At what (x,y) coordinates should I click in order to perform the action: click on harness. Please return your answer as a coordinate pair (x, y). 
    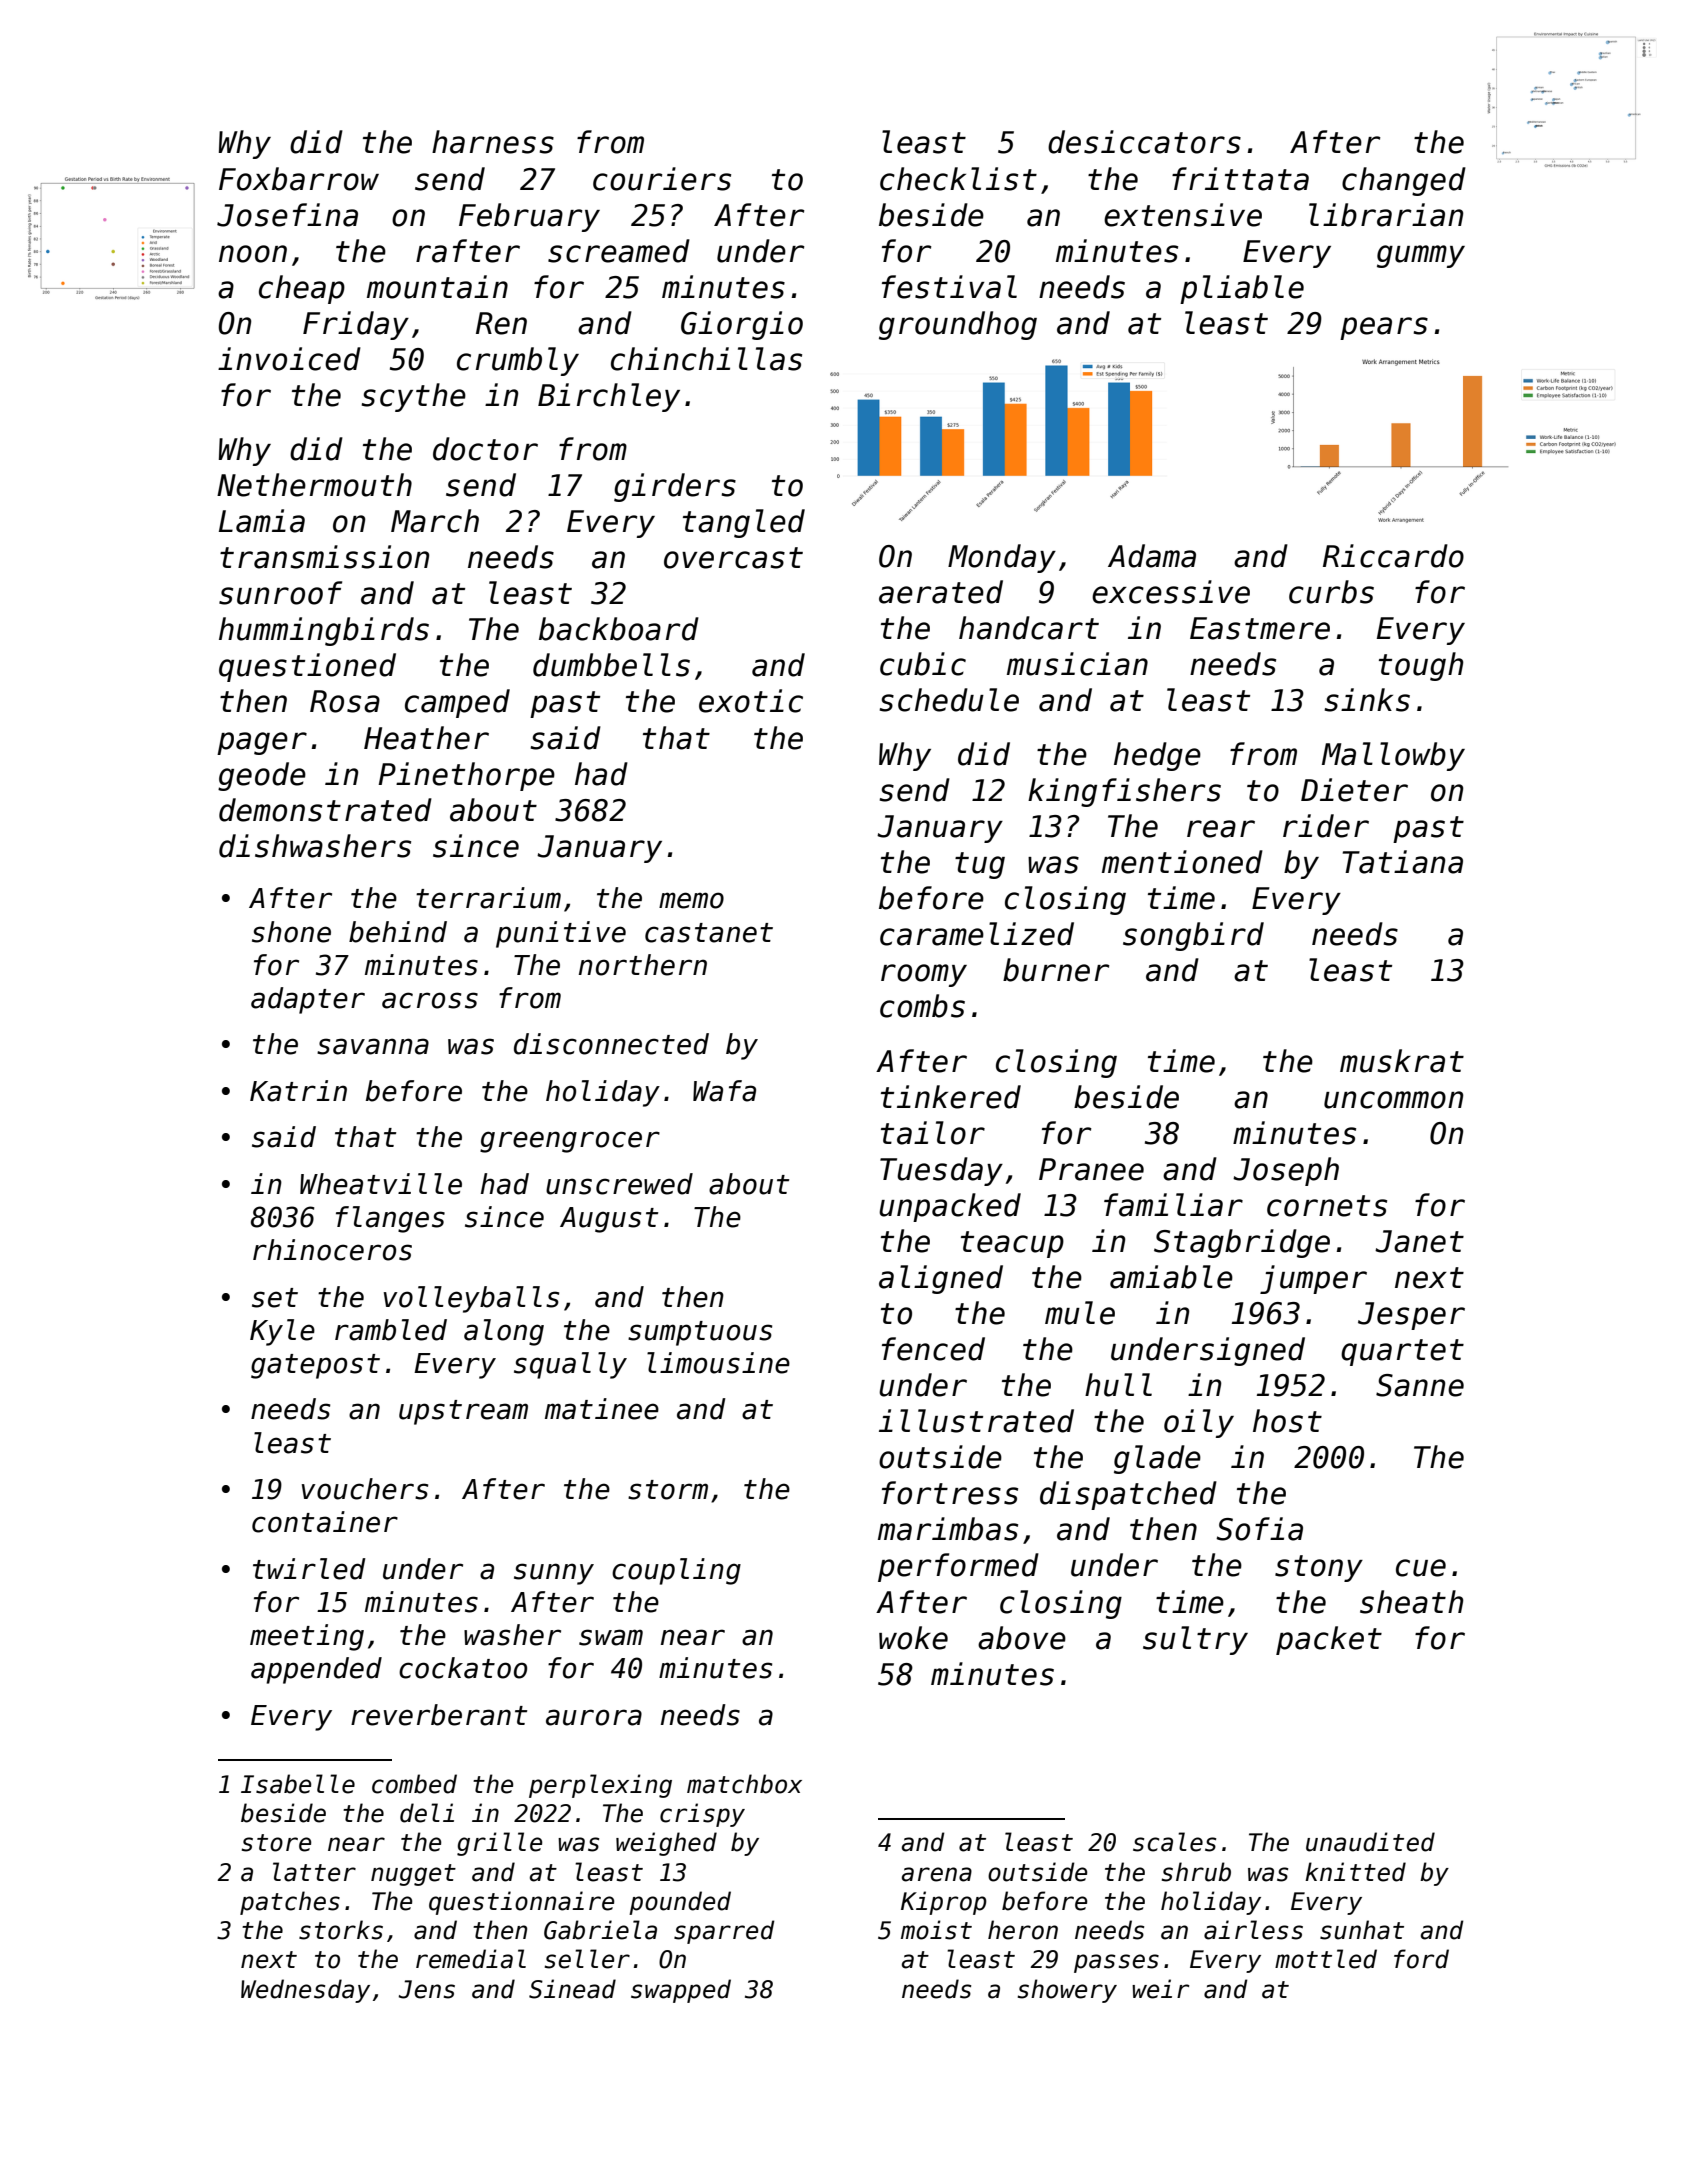
    Looking at the image, I should click on (493, 142).
